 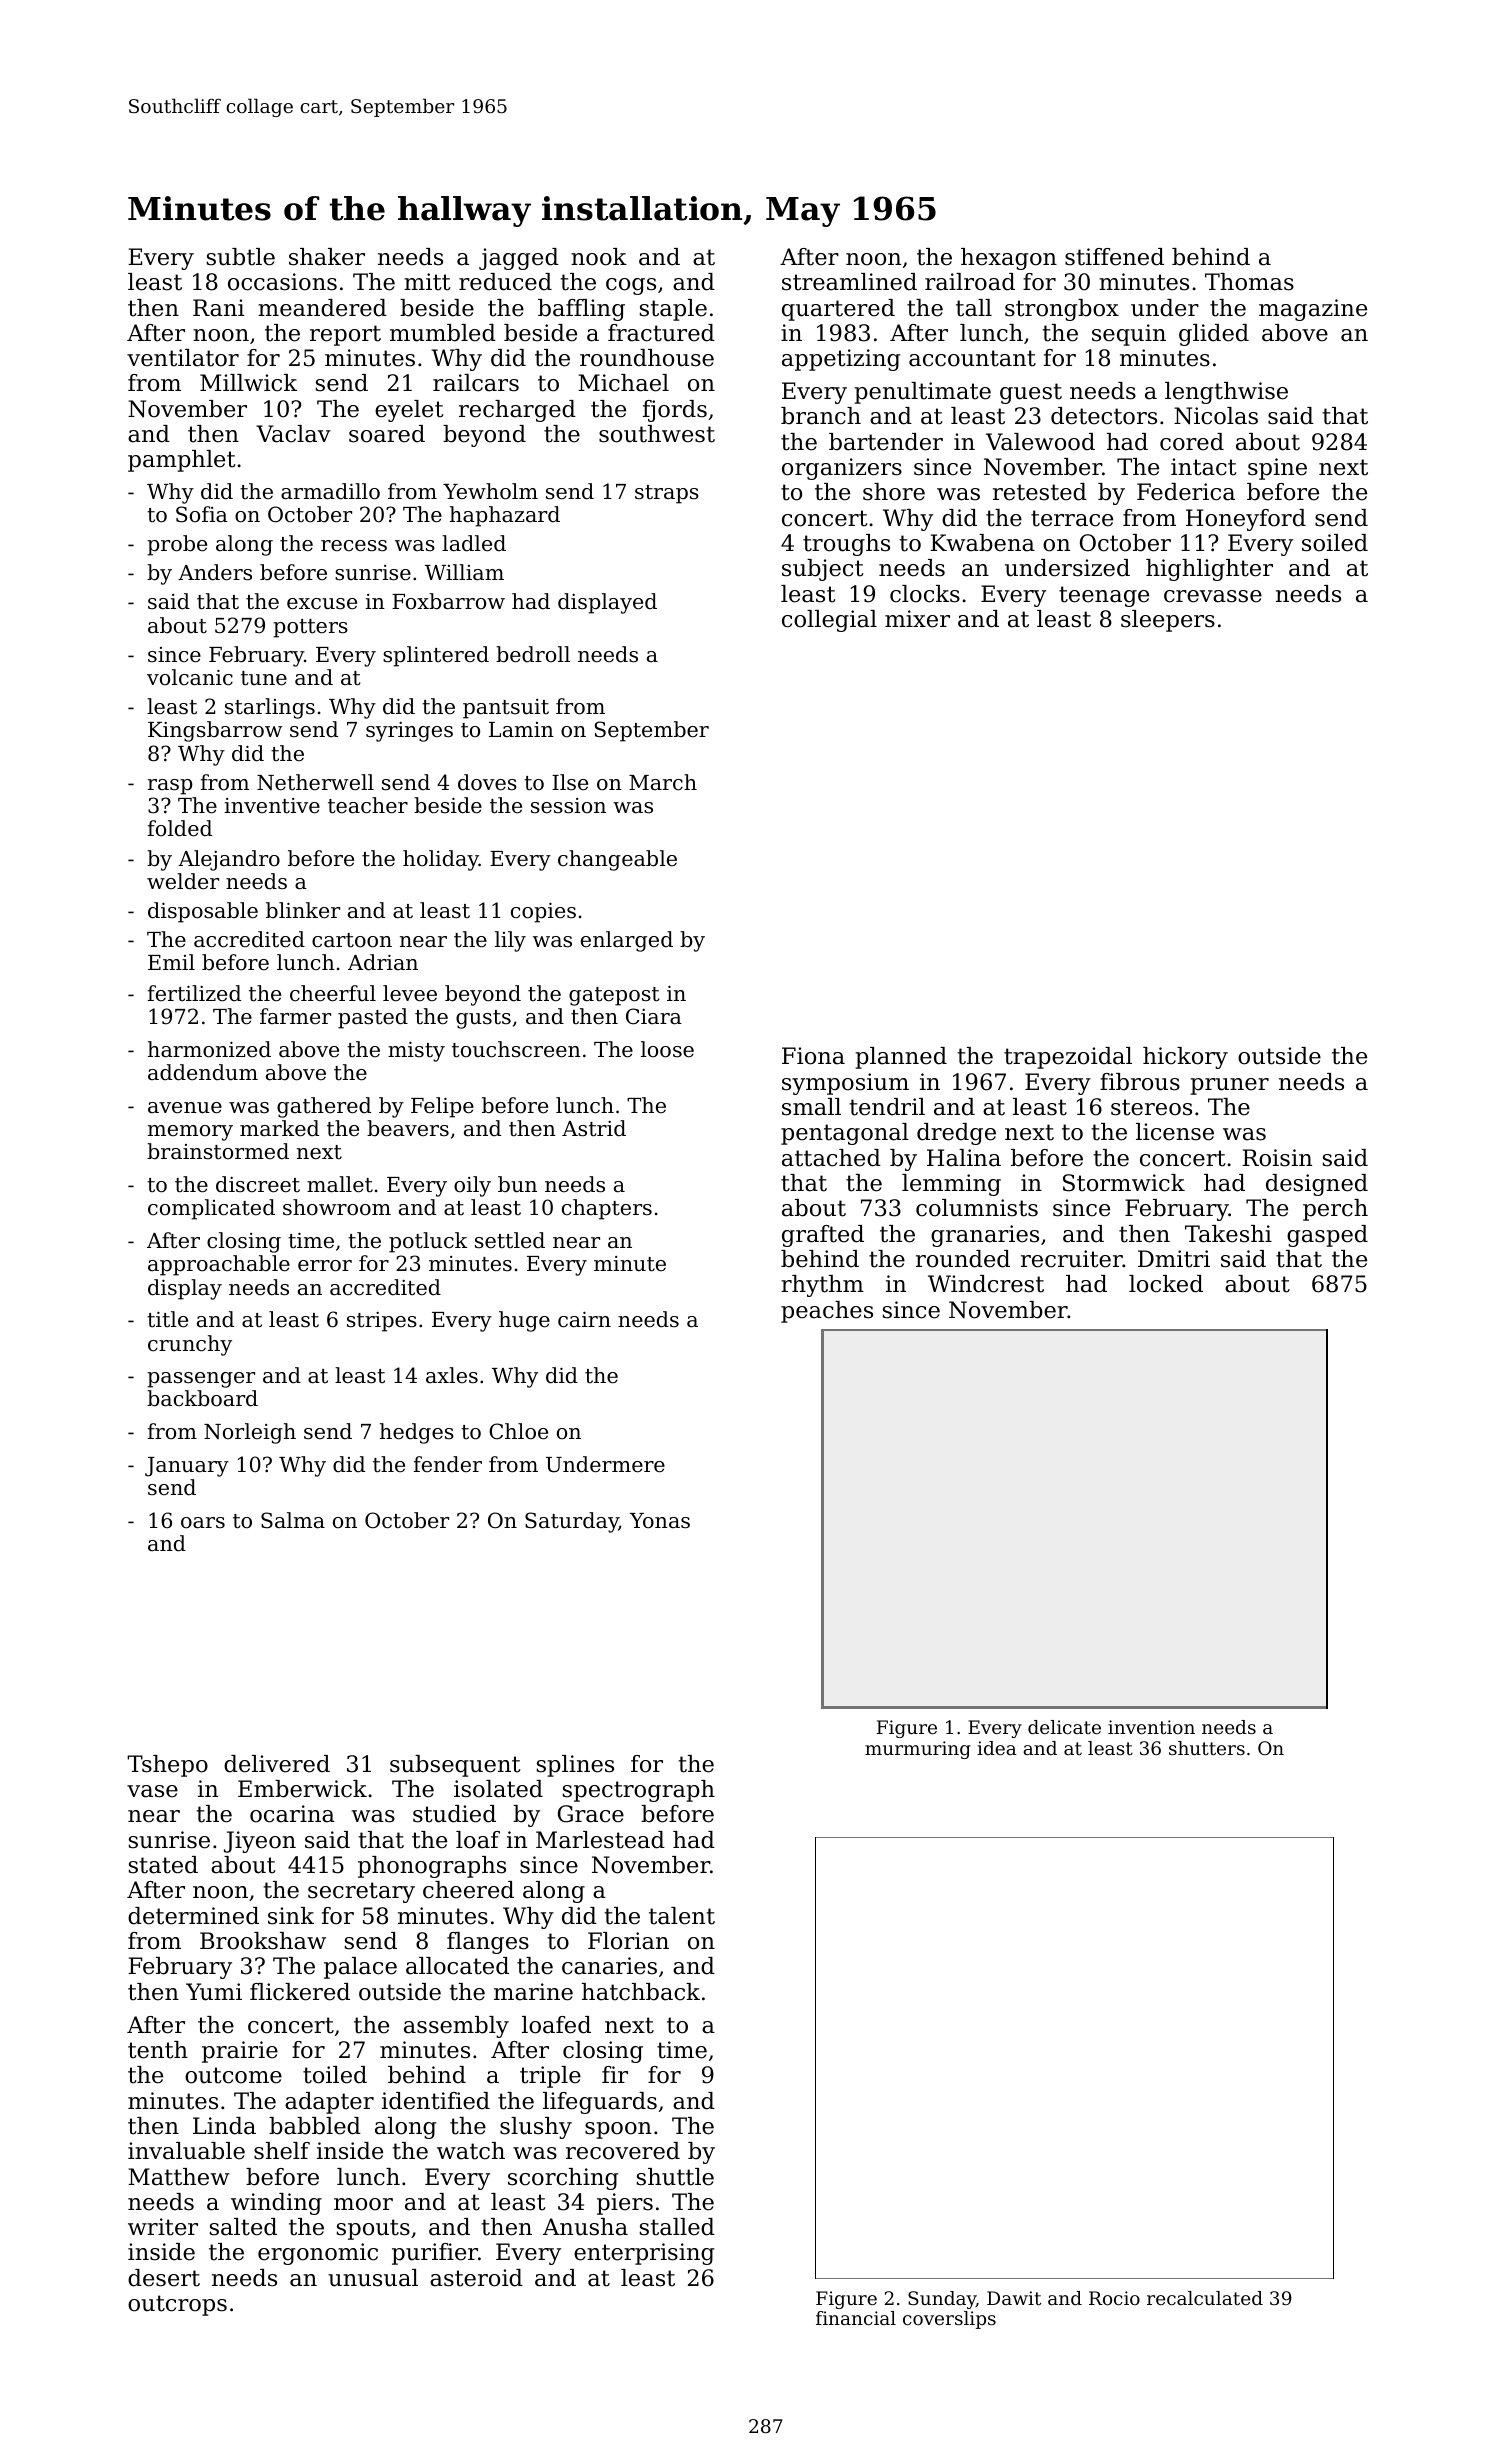 What do you see at coordinates (1166, 1284) in the document?
I see `locked` at bounding box center [1166, 1284].
